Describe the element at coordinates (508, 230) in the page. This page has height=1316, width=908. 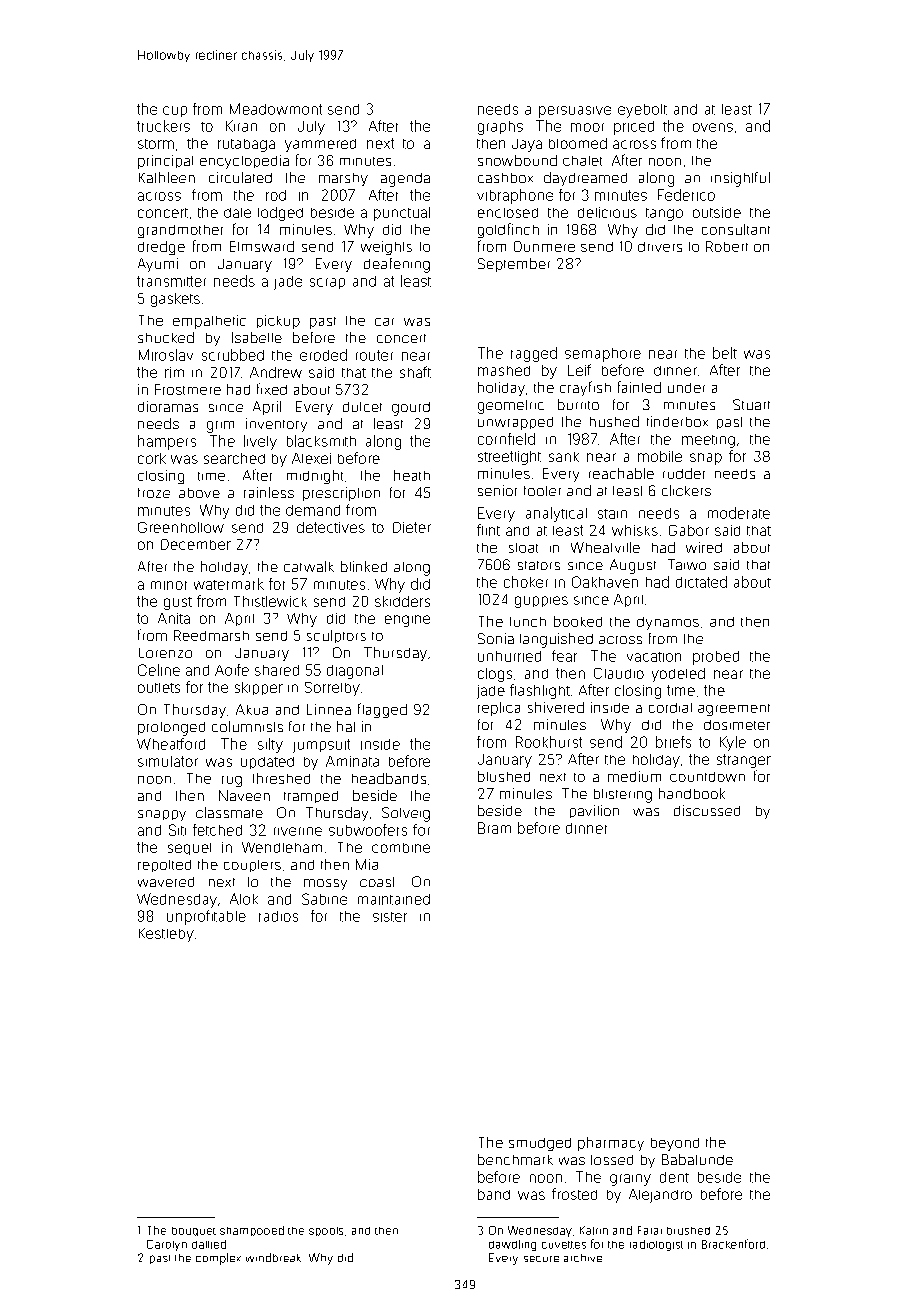
I see `goldfinch` at that location.
